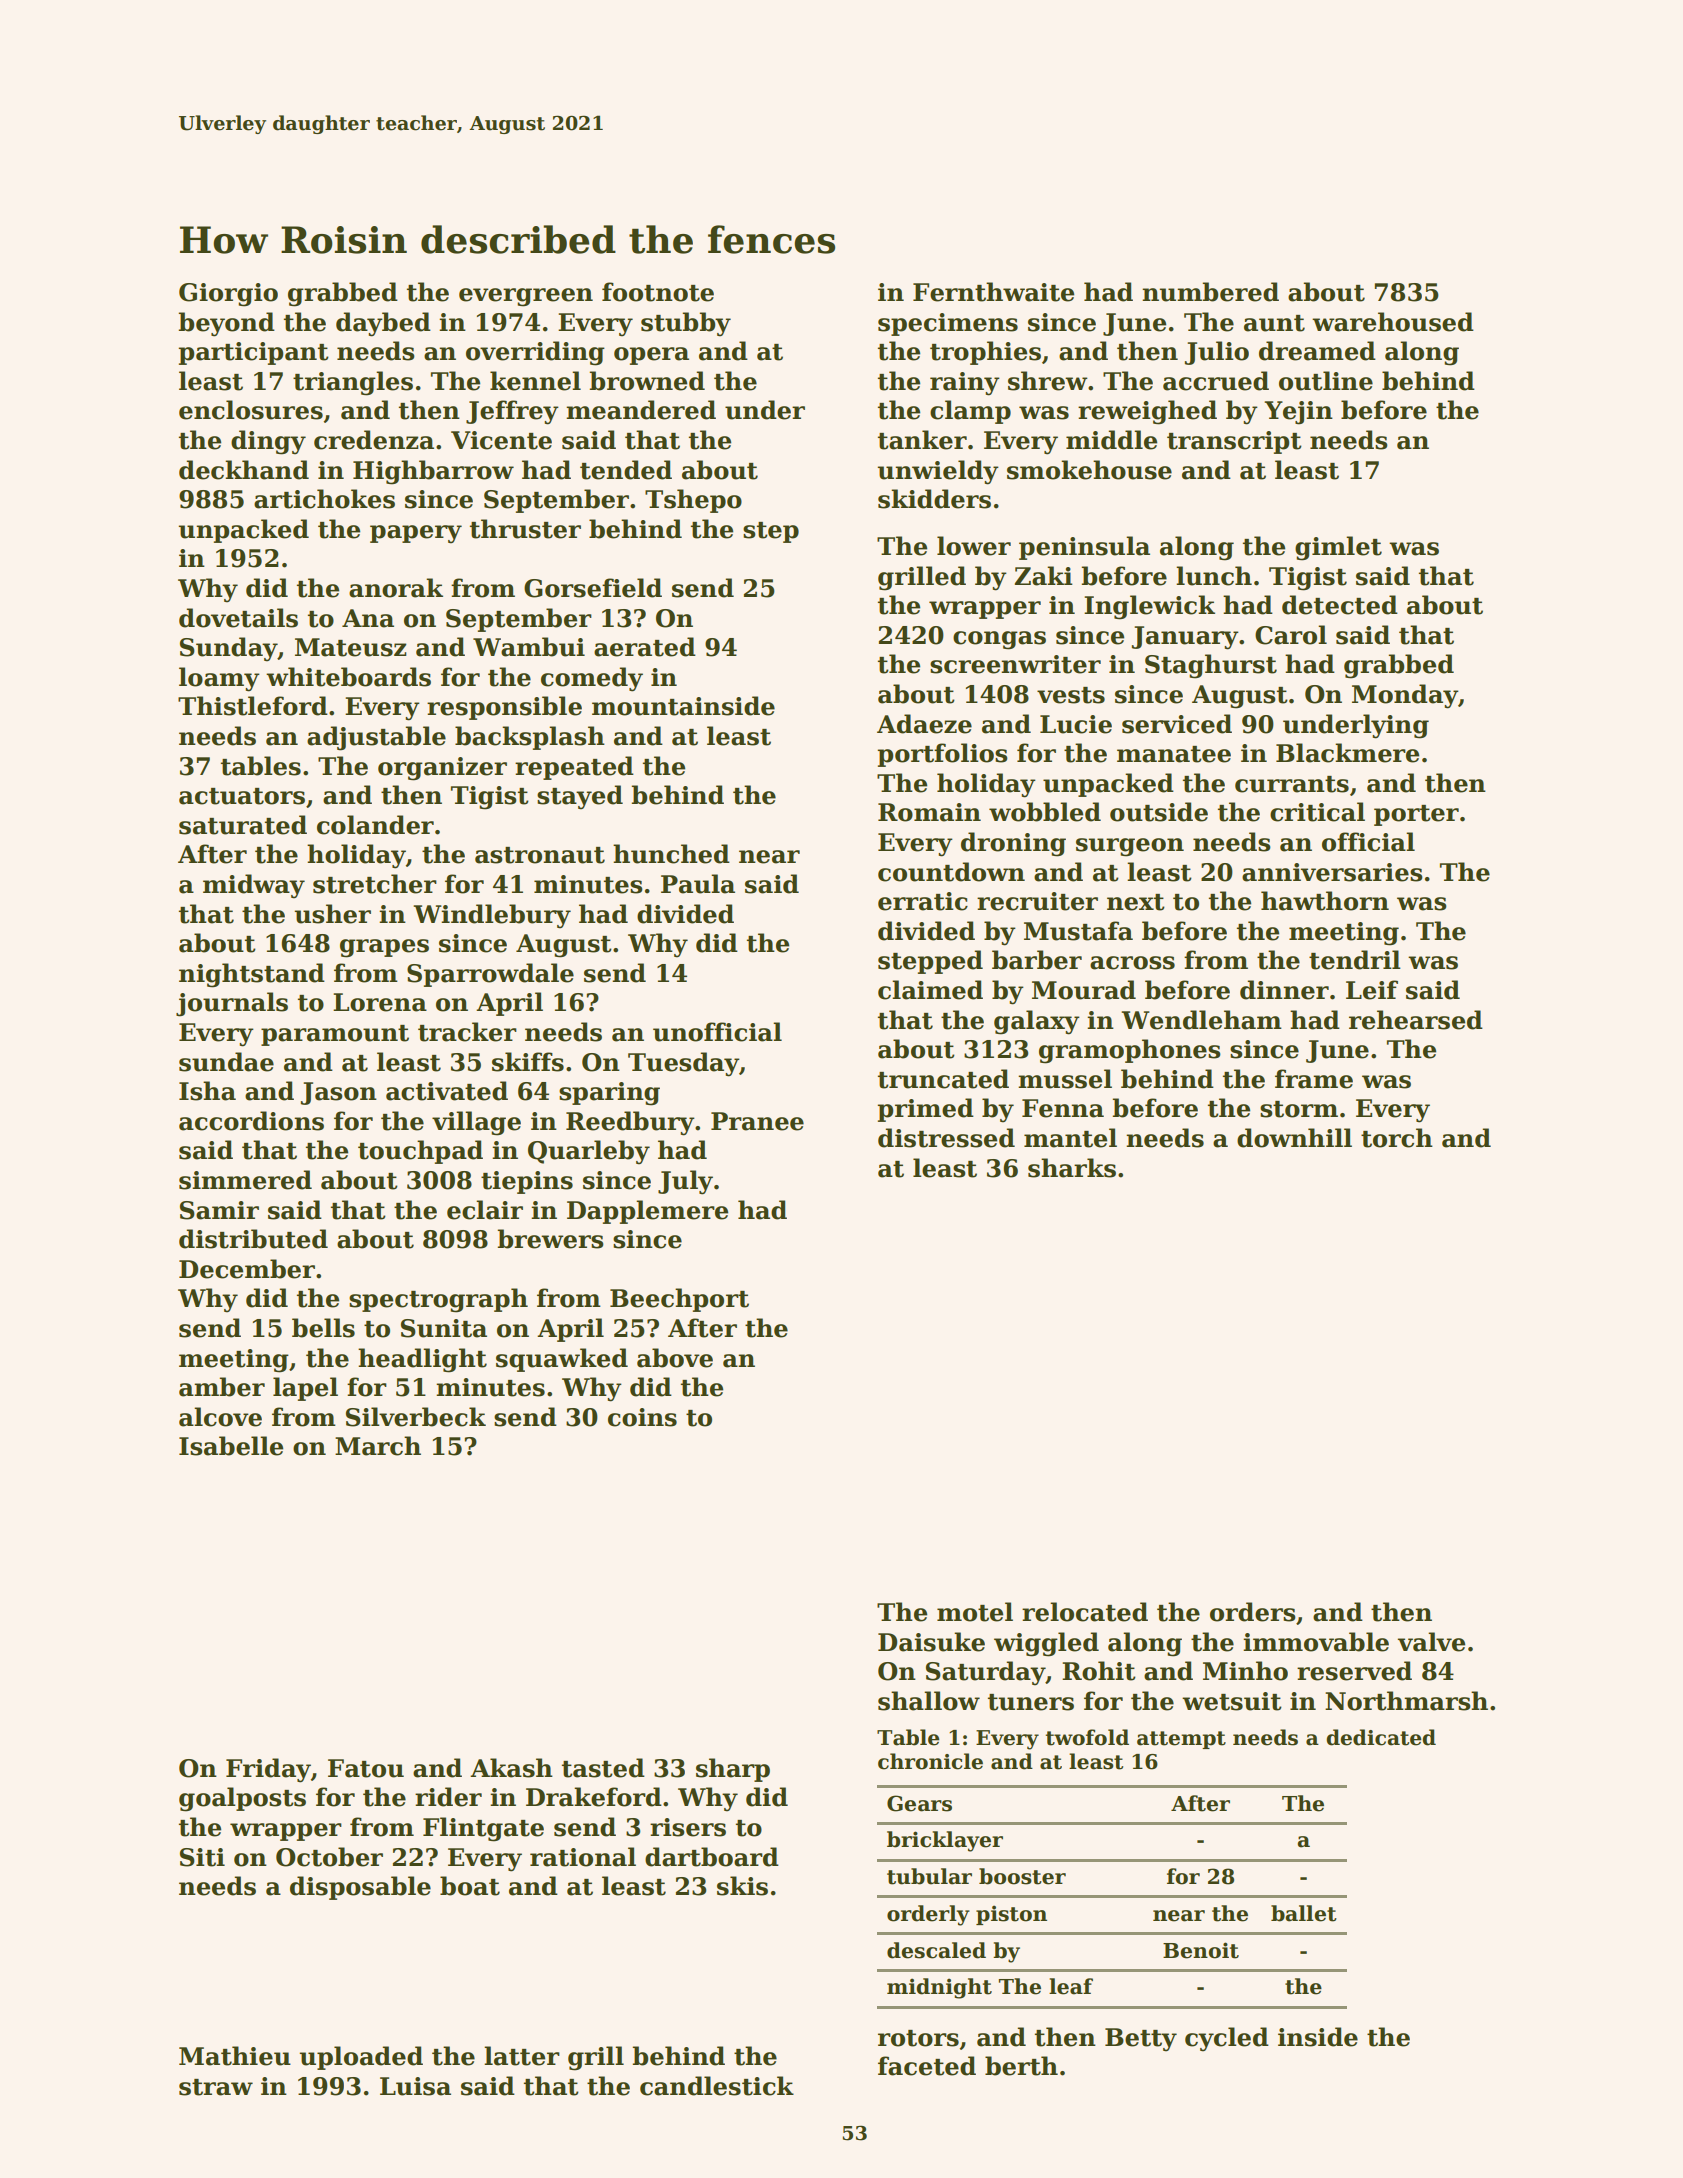 The width and height of the screenshot is (1683, 2178). What do you see at coordinates (526, 297) in the screenshot?
I see `evergreen` at bounding box center [526, 297].
